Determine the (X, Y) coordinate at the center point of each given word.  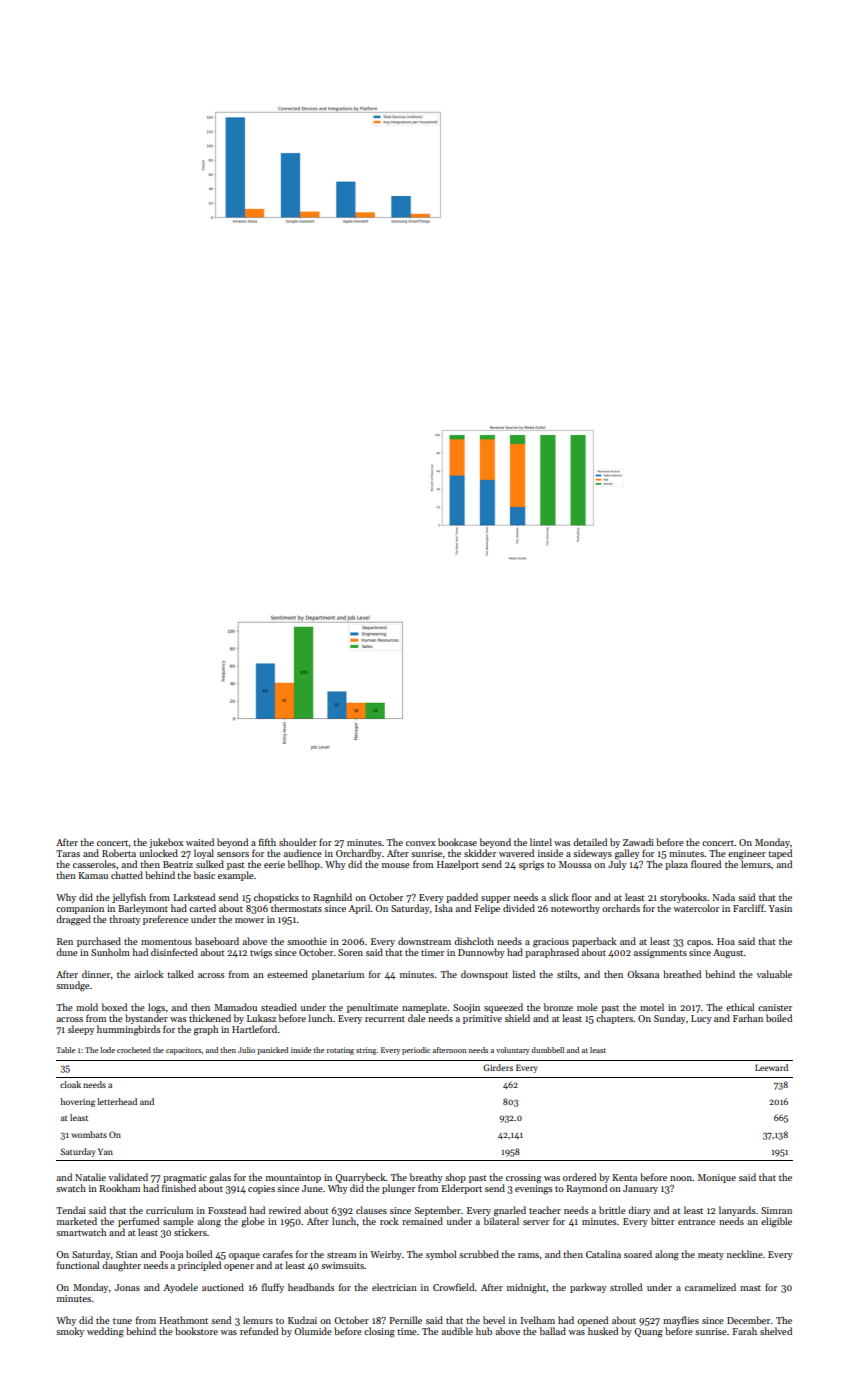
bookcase (457, 842)
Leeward (771, 1067)
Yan (105, 1151)
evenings (533, 1190)
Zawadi (638, 842)
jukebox (166, 843)
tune (122, 1321)
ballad (553, 1331)
